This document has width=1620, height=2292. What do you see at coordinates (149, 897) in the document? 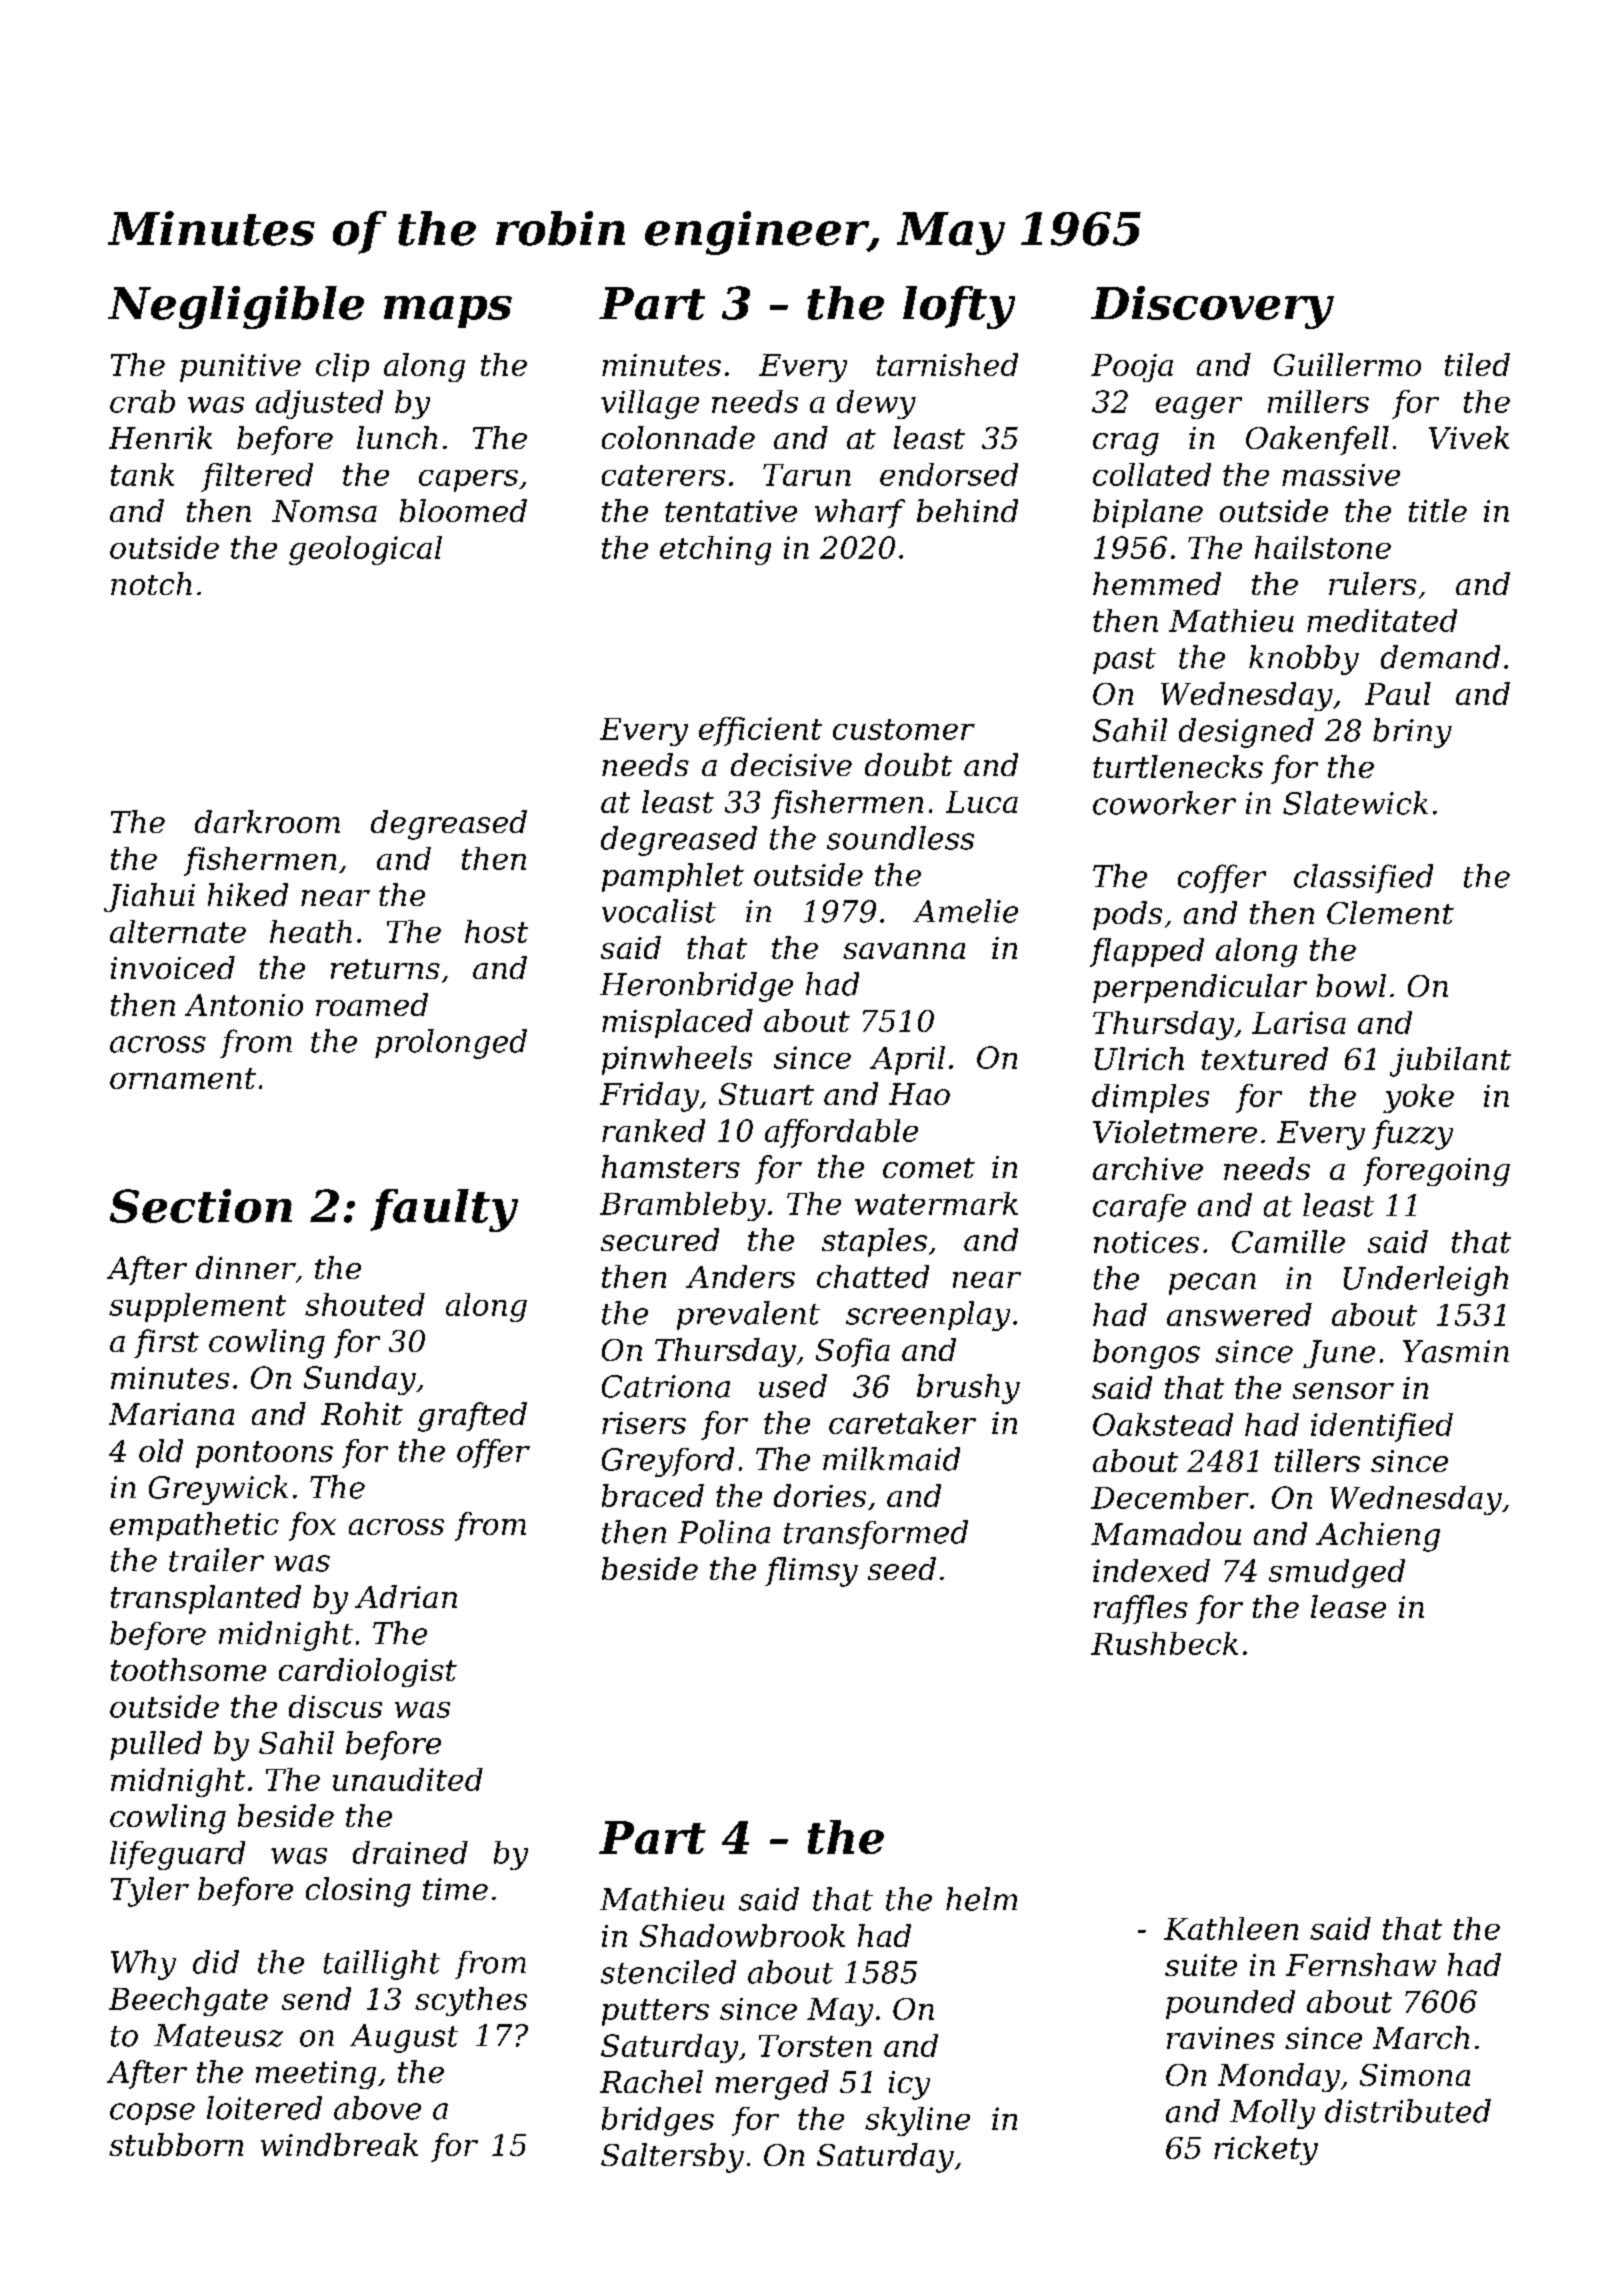
I see `Jiahui` at bounding box center [149, 897].
